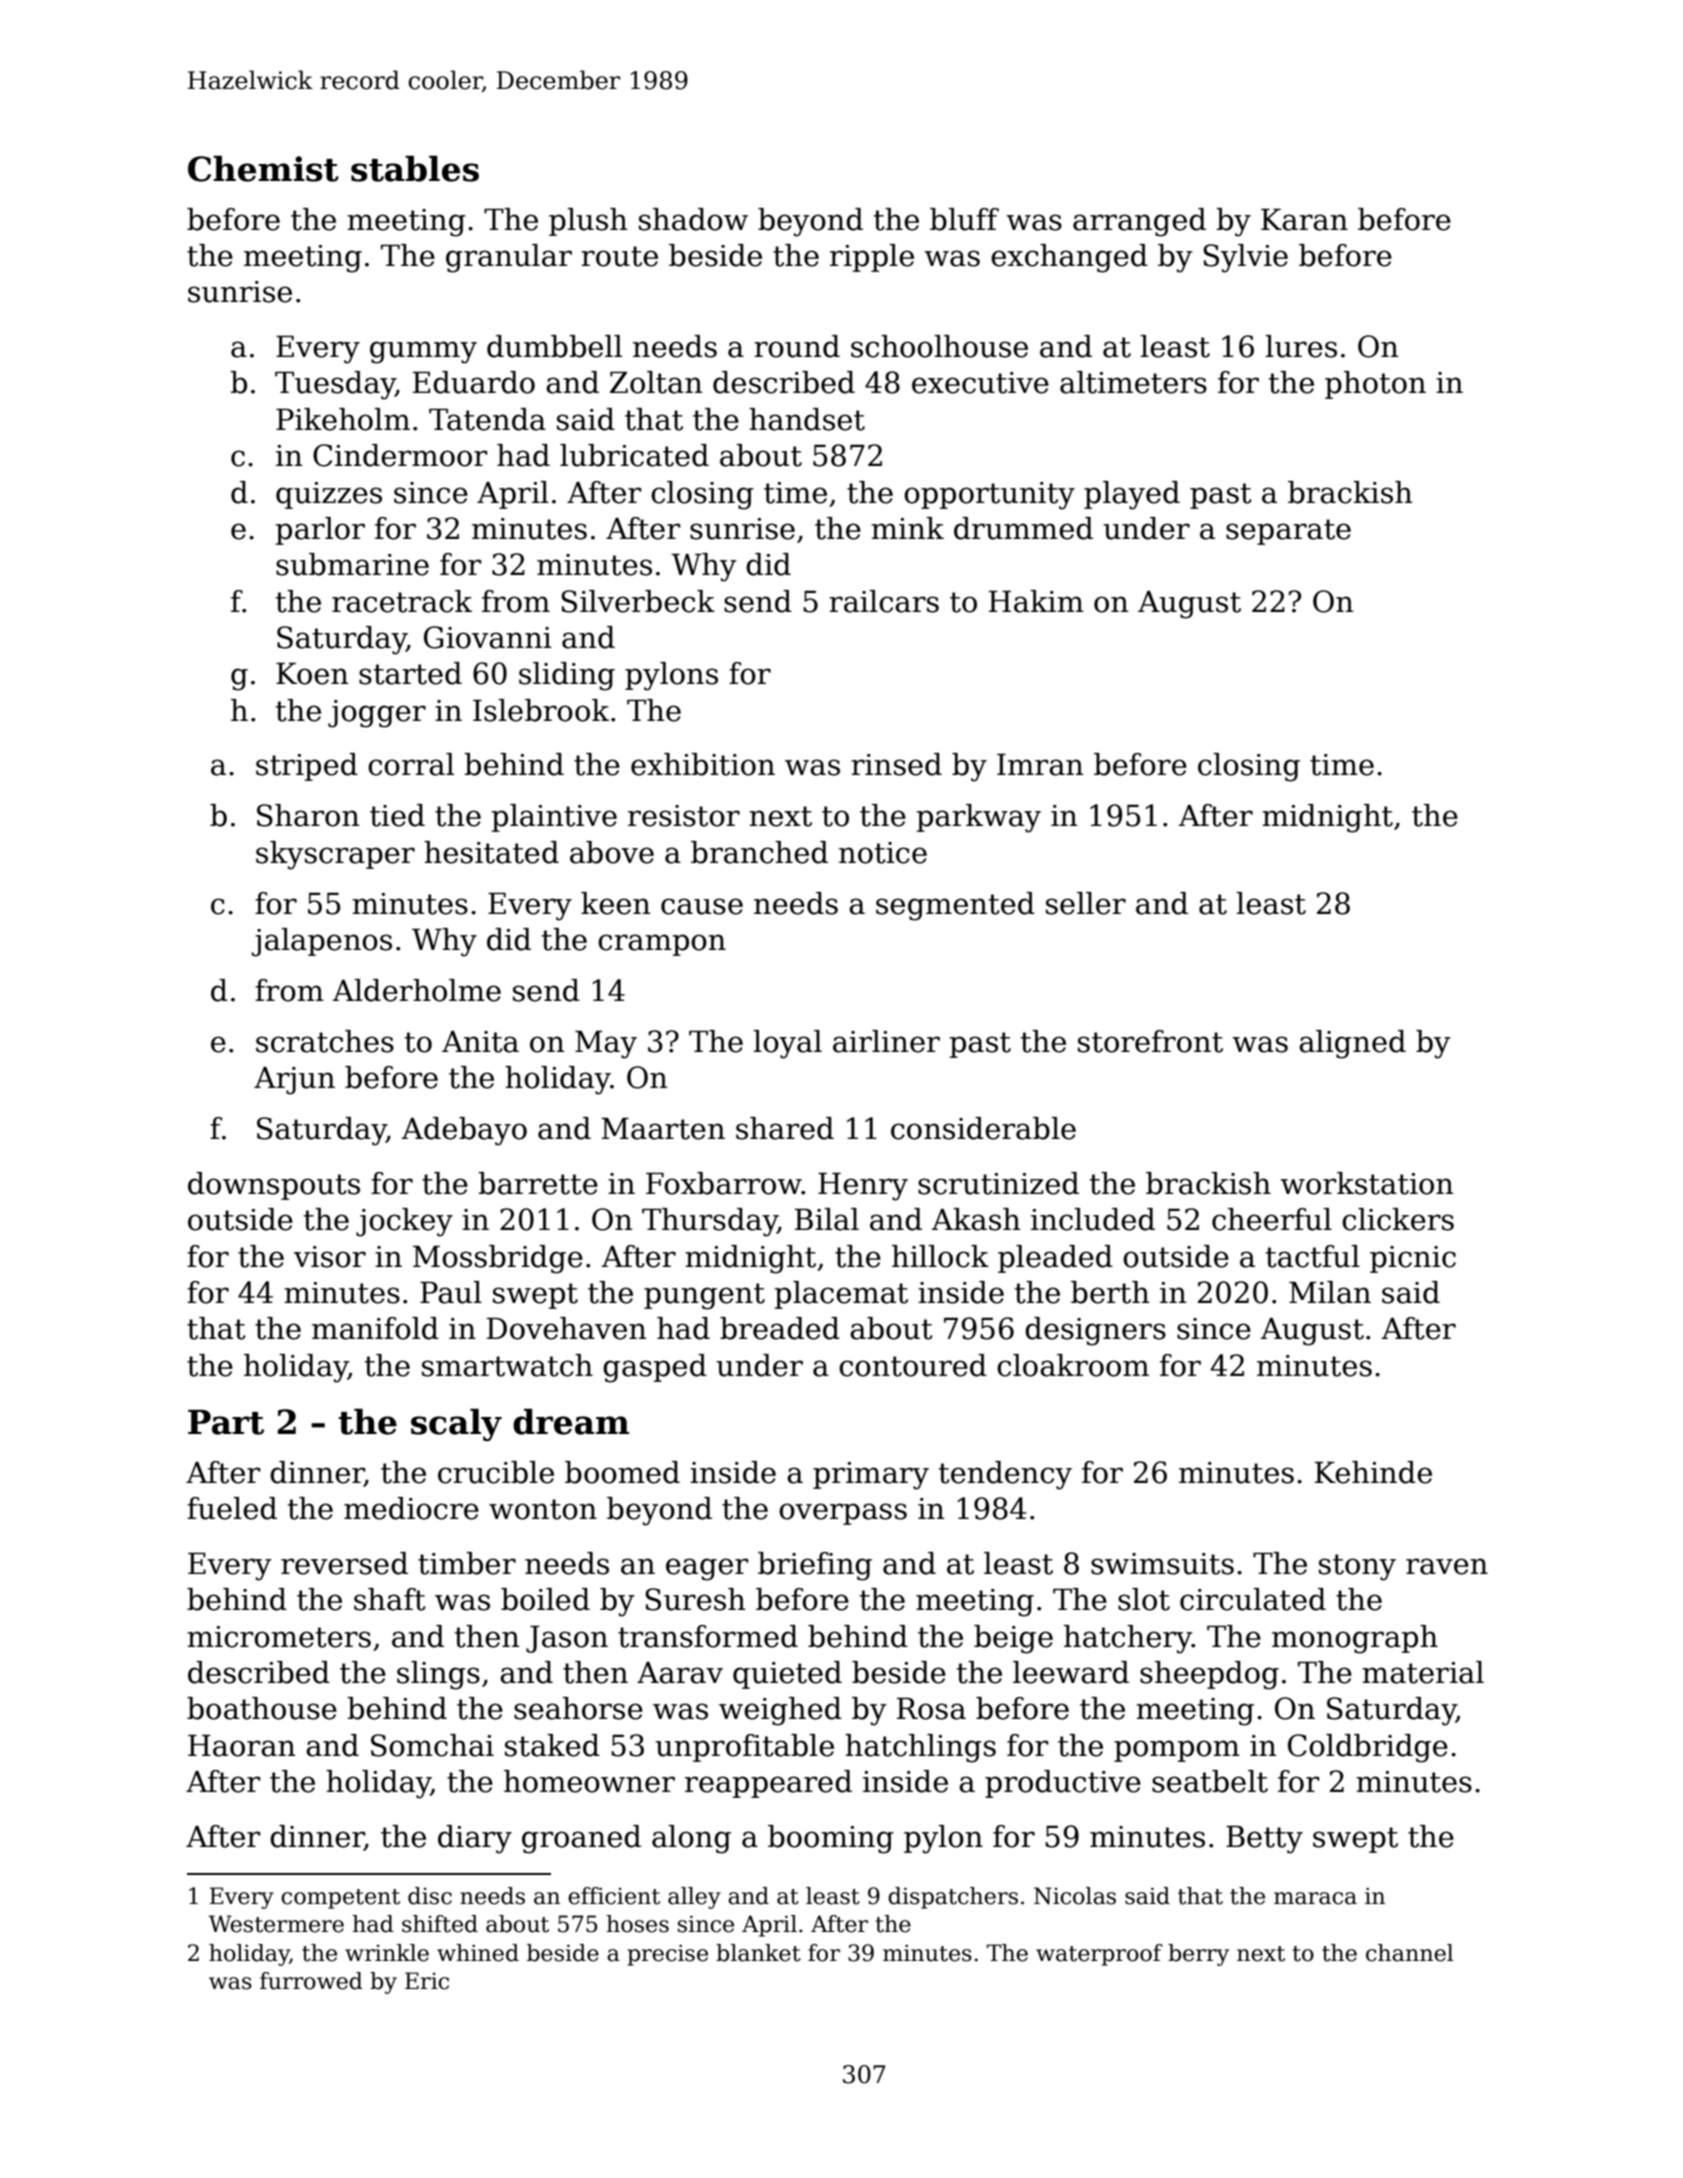 This document has height=2178, width=1683. I want to click on Nicolas, so click(1075, 1896).
